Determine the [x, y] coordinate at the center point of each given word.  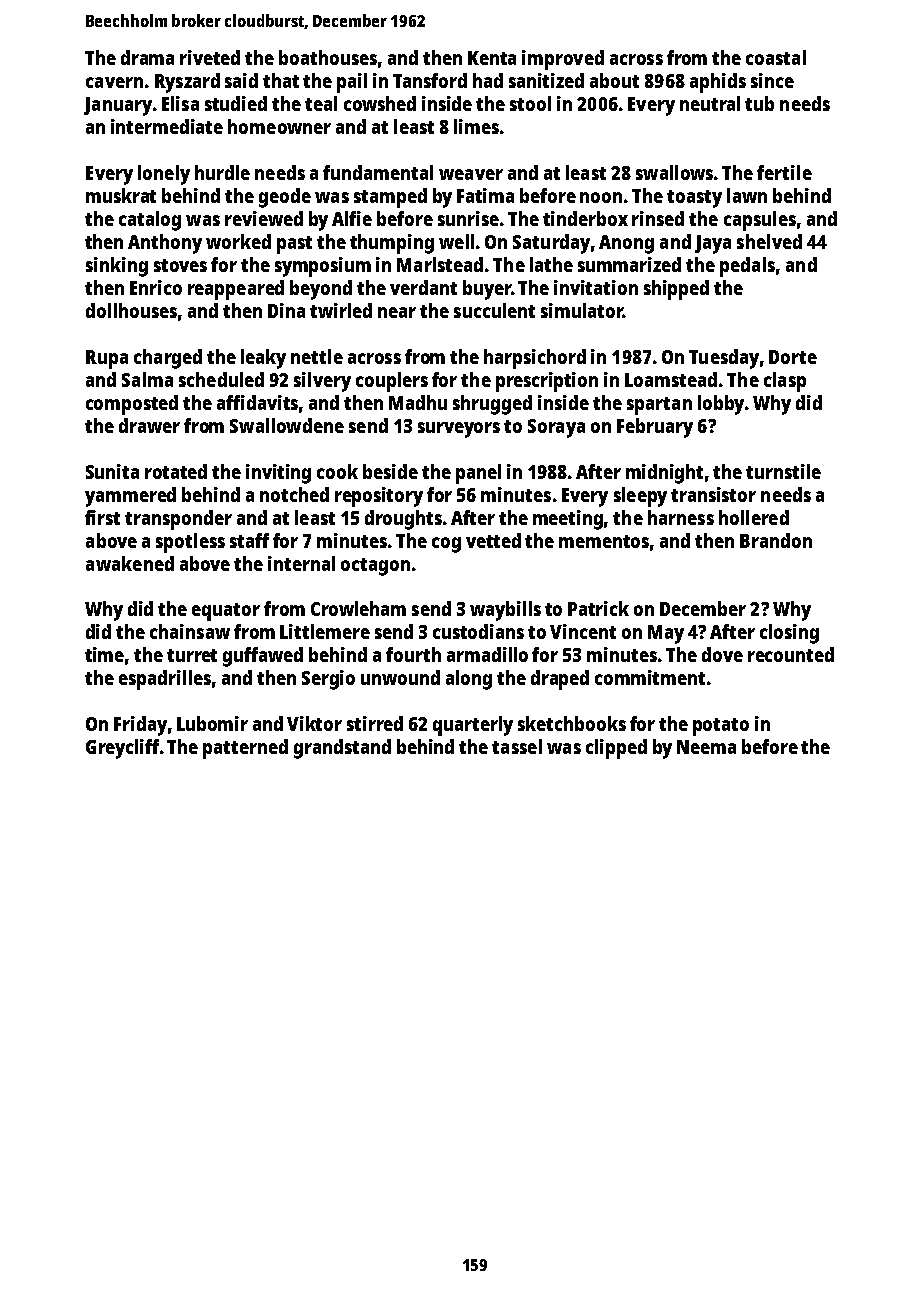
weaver [471, 174]
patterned [245, 749]
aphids [718, 83]
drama [147, 57]
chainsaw [190, 631]
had [488, 80]
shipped [676, 290]
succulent [494, 310]
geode [285, 198]
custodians [478, 631]
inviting [278, 474]
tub [759, 103]
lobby [721, 405]
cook [337, 471]
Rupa [107, 359]
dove [722, 654]
